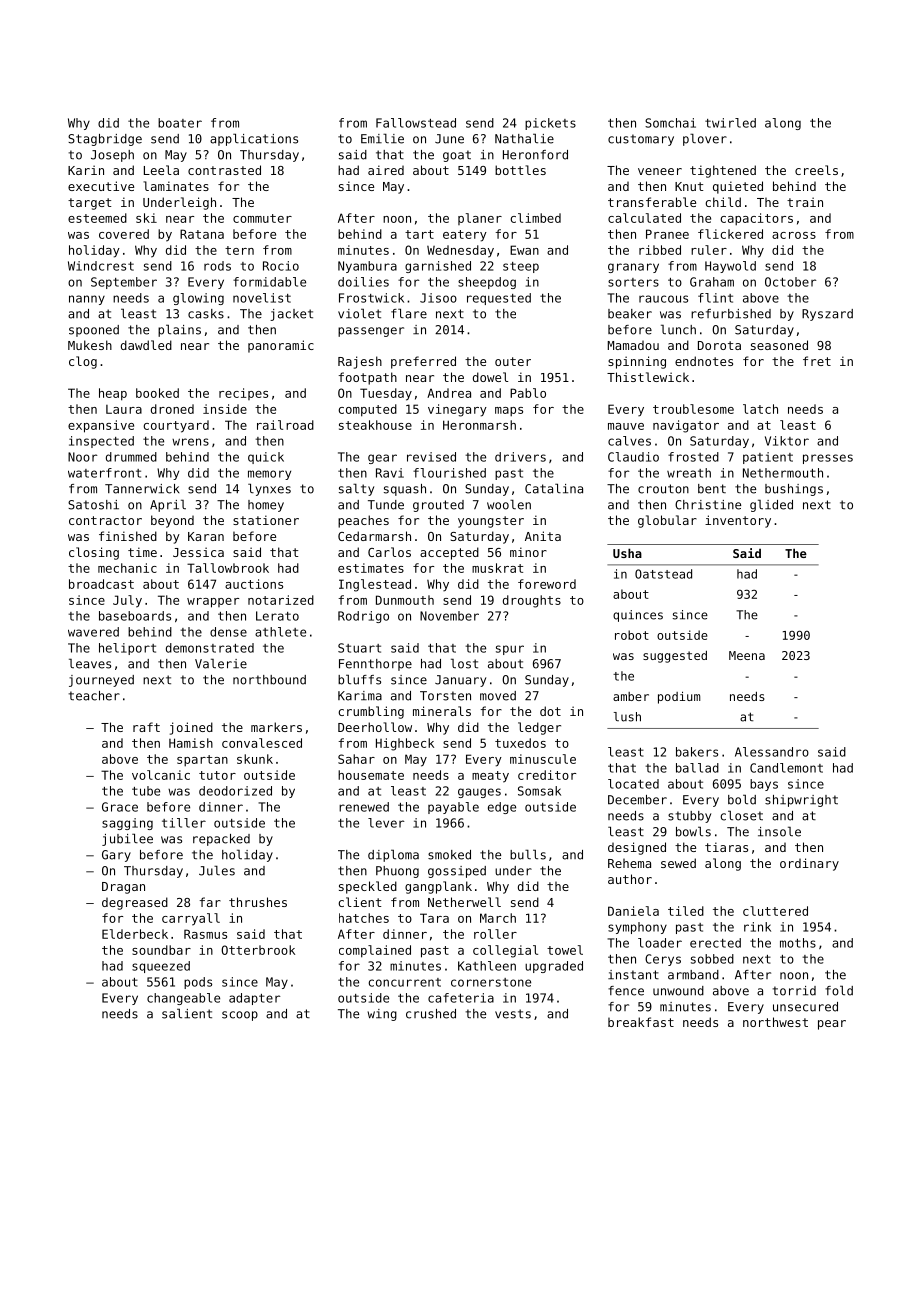  Describe the element at coordinates (667, 521) in the document. I see `globular` at that location.
